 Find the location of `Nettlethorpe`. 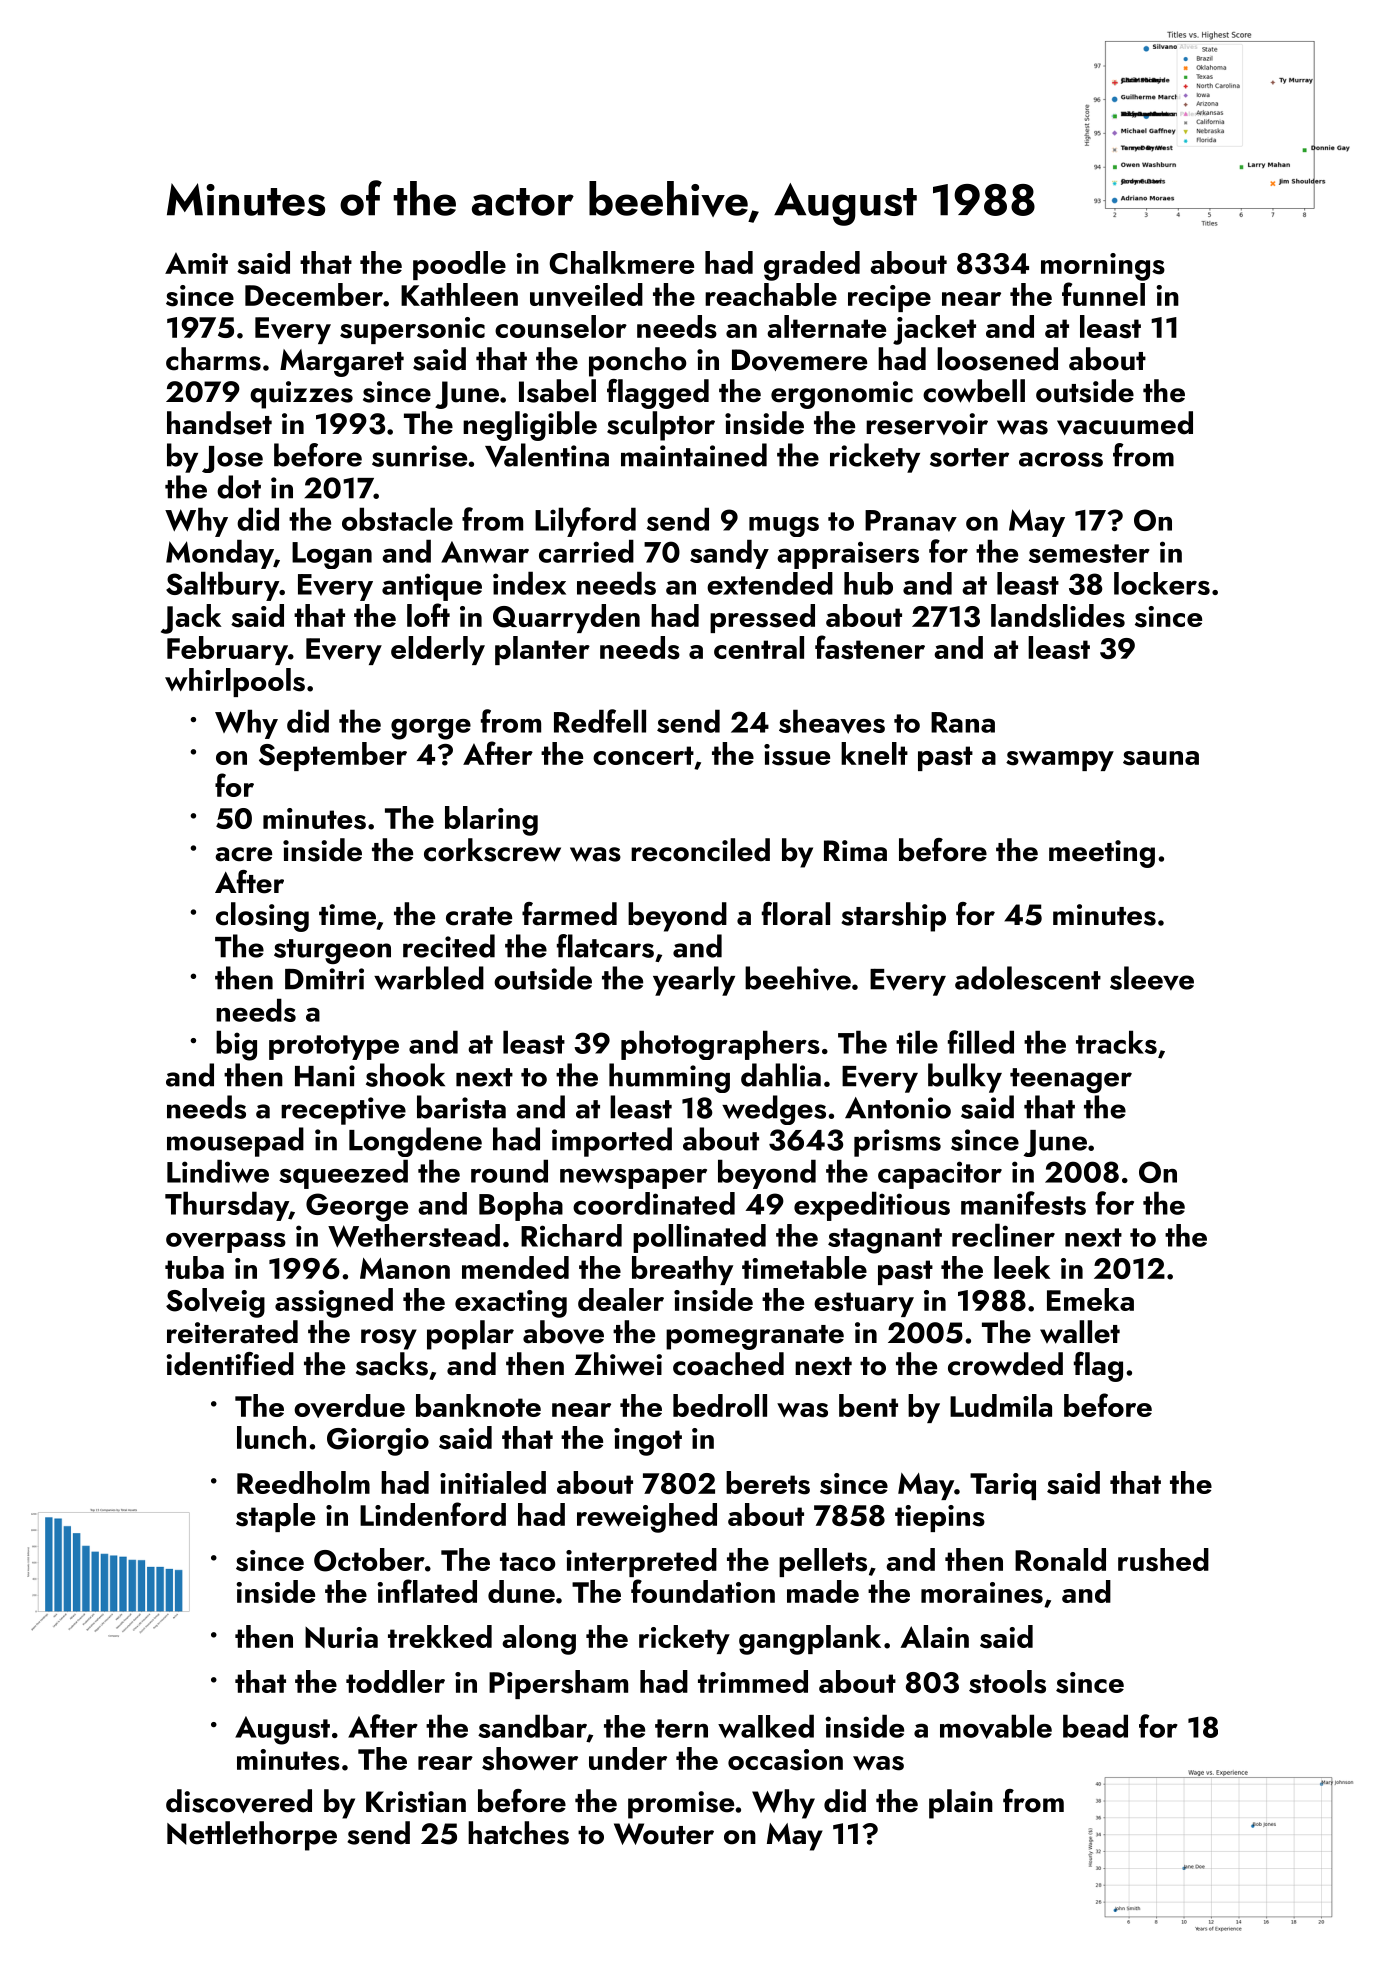

Nettlethorpe is located at coordinates (252, 1836).
